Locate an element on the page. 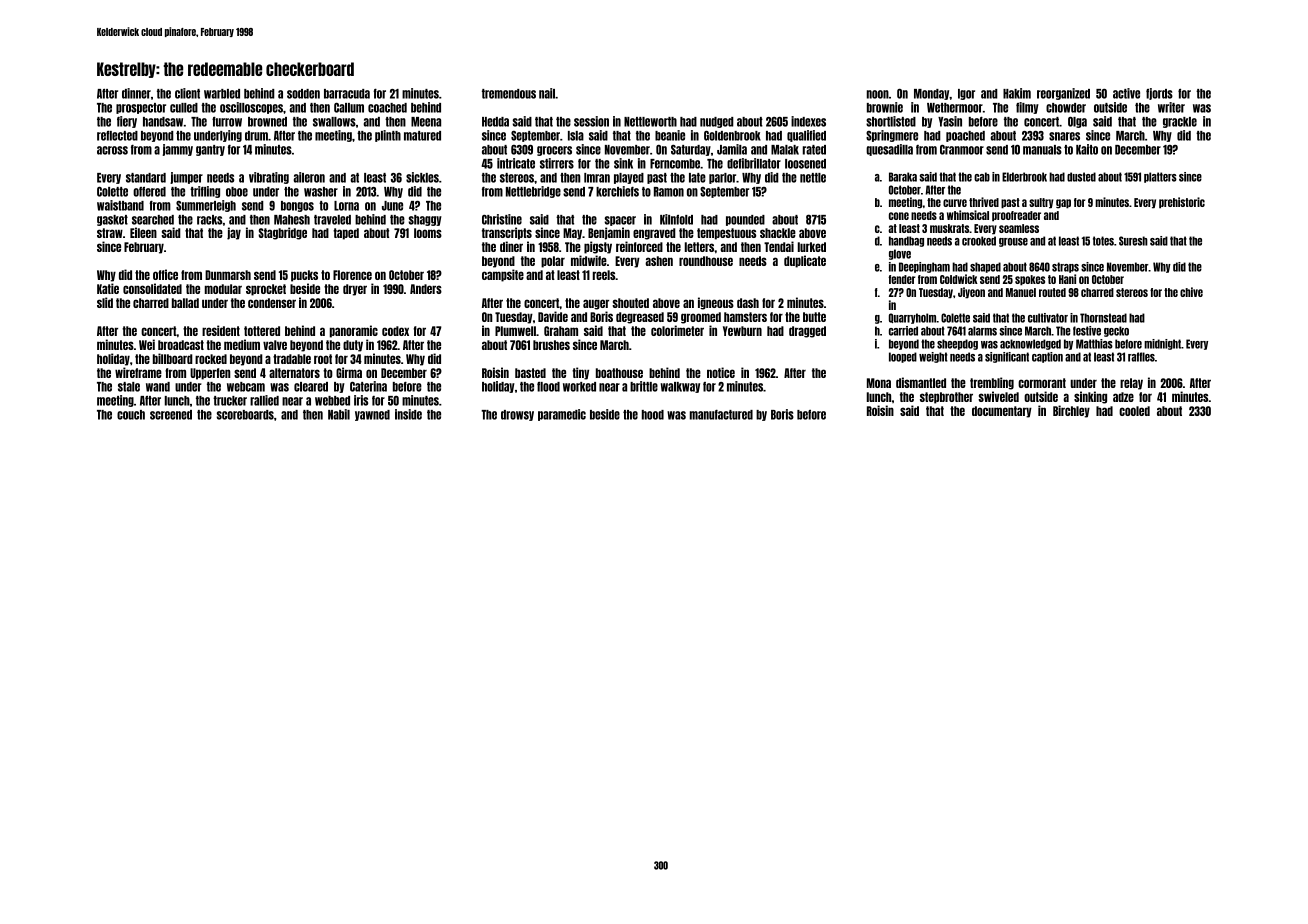  boathouse is located at coordinates (619, 373).
